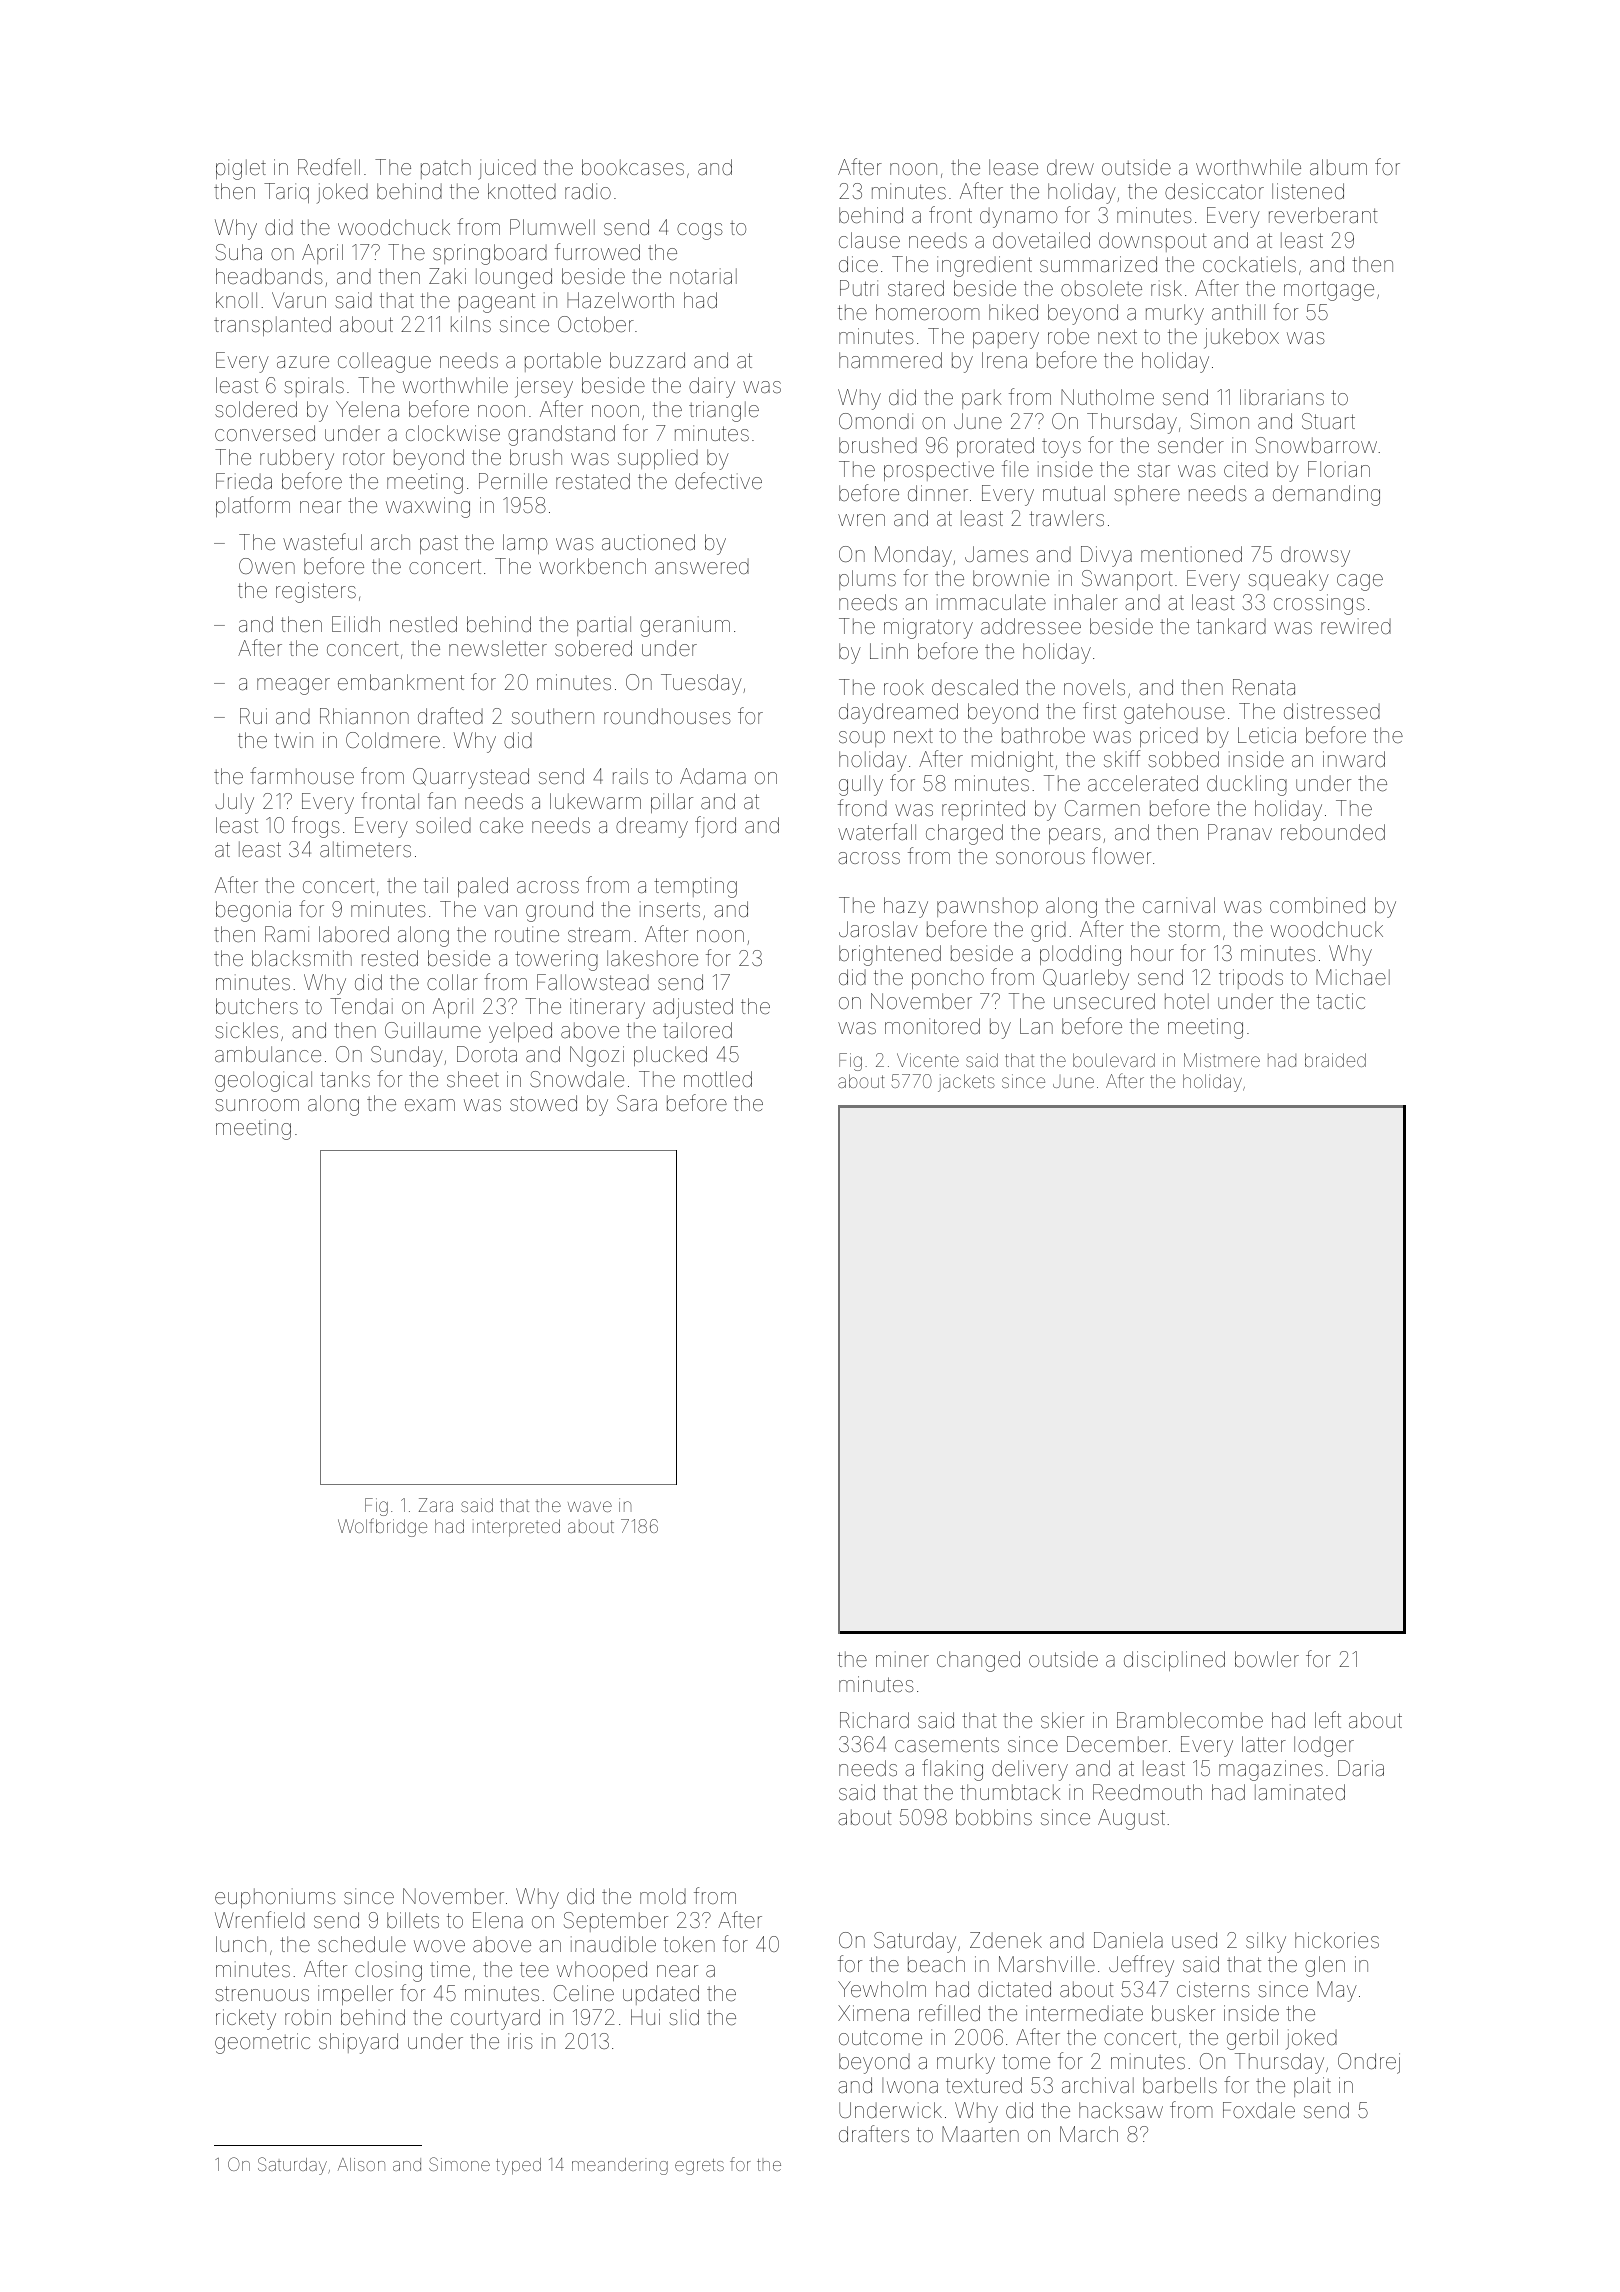  I want to click on changed, so click(978, 1661).
